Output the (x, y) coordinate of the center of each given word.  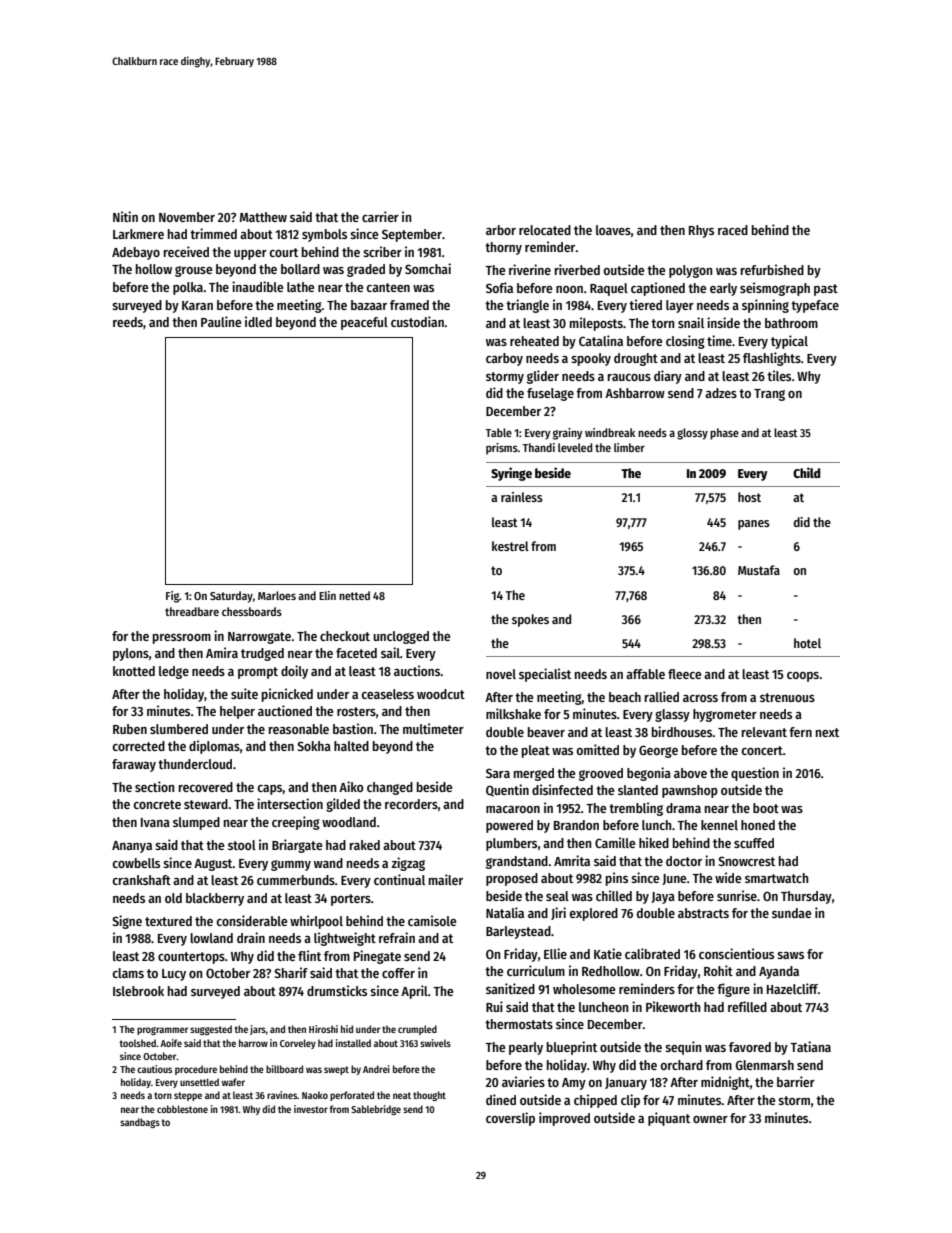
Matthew (263, 217)
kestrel (510, 546)
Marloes (277, 595)
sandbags (140, 1123)
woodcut (441, 694)
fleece (684, 674)
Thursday (806, 897)
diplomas (214, 747)
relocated (545, 230)
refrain (397, 937)
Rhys (701, 231)
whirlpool (316, 922)
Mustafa (759, 570)
